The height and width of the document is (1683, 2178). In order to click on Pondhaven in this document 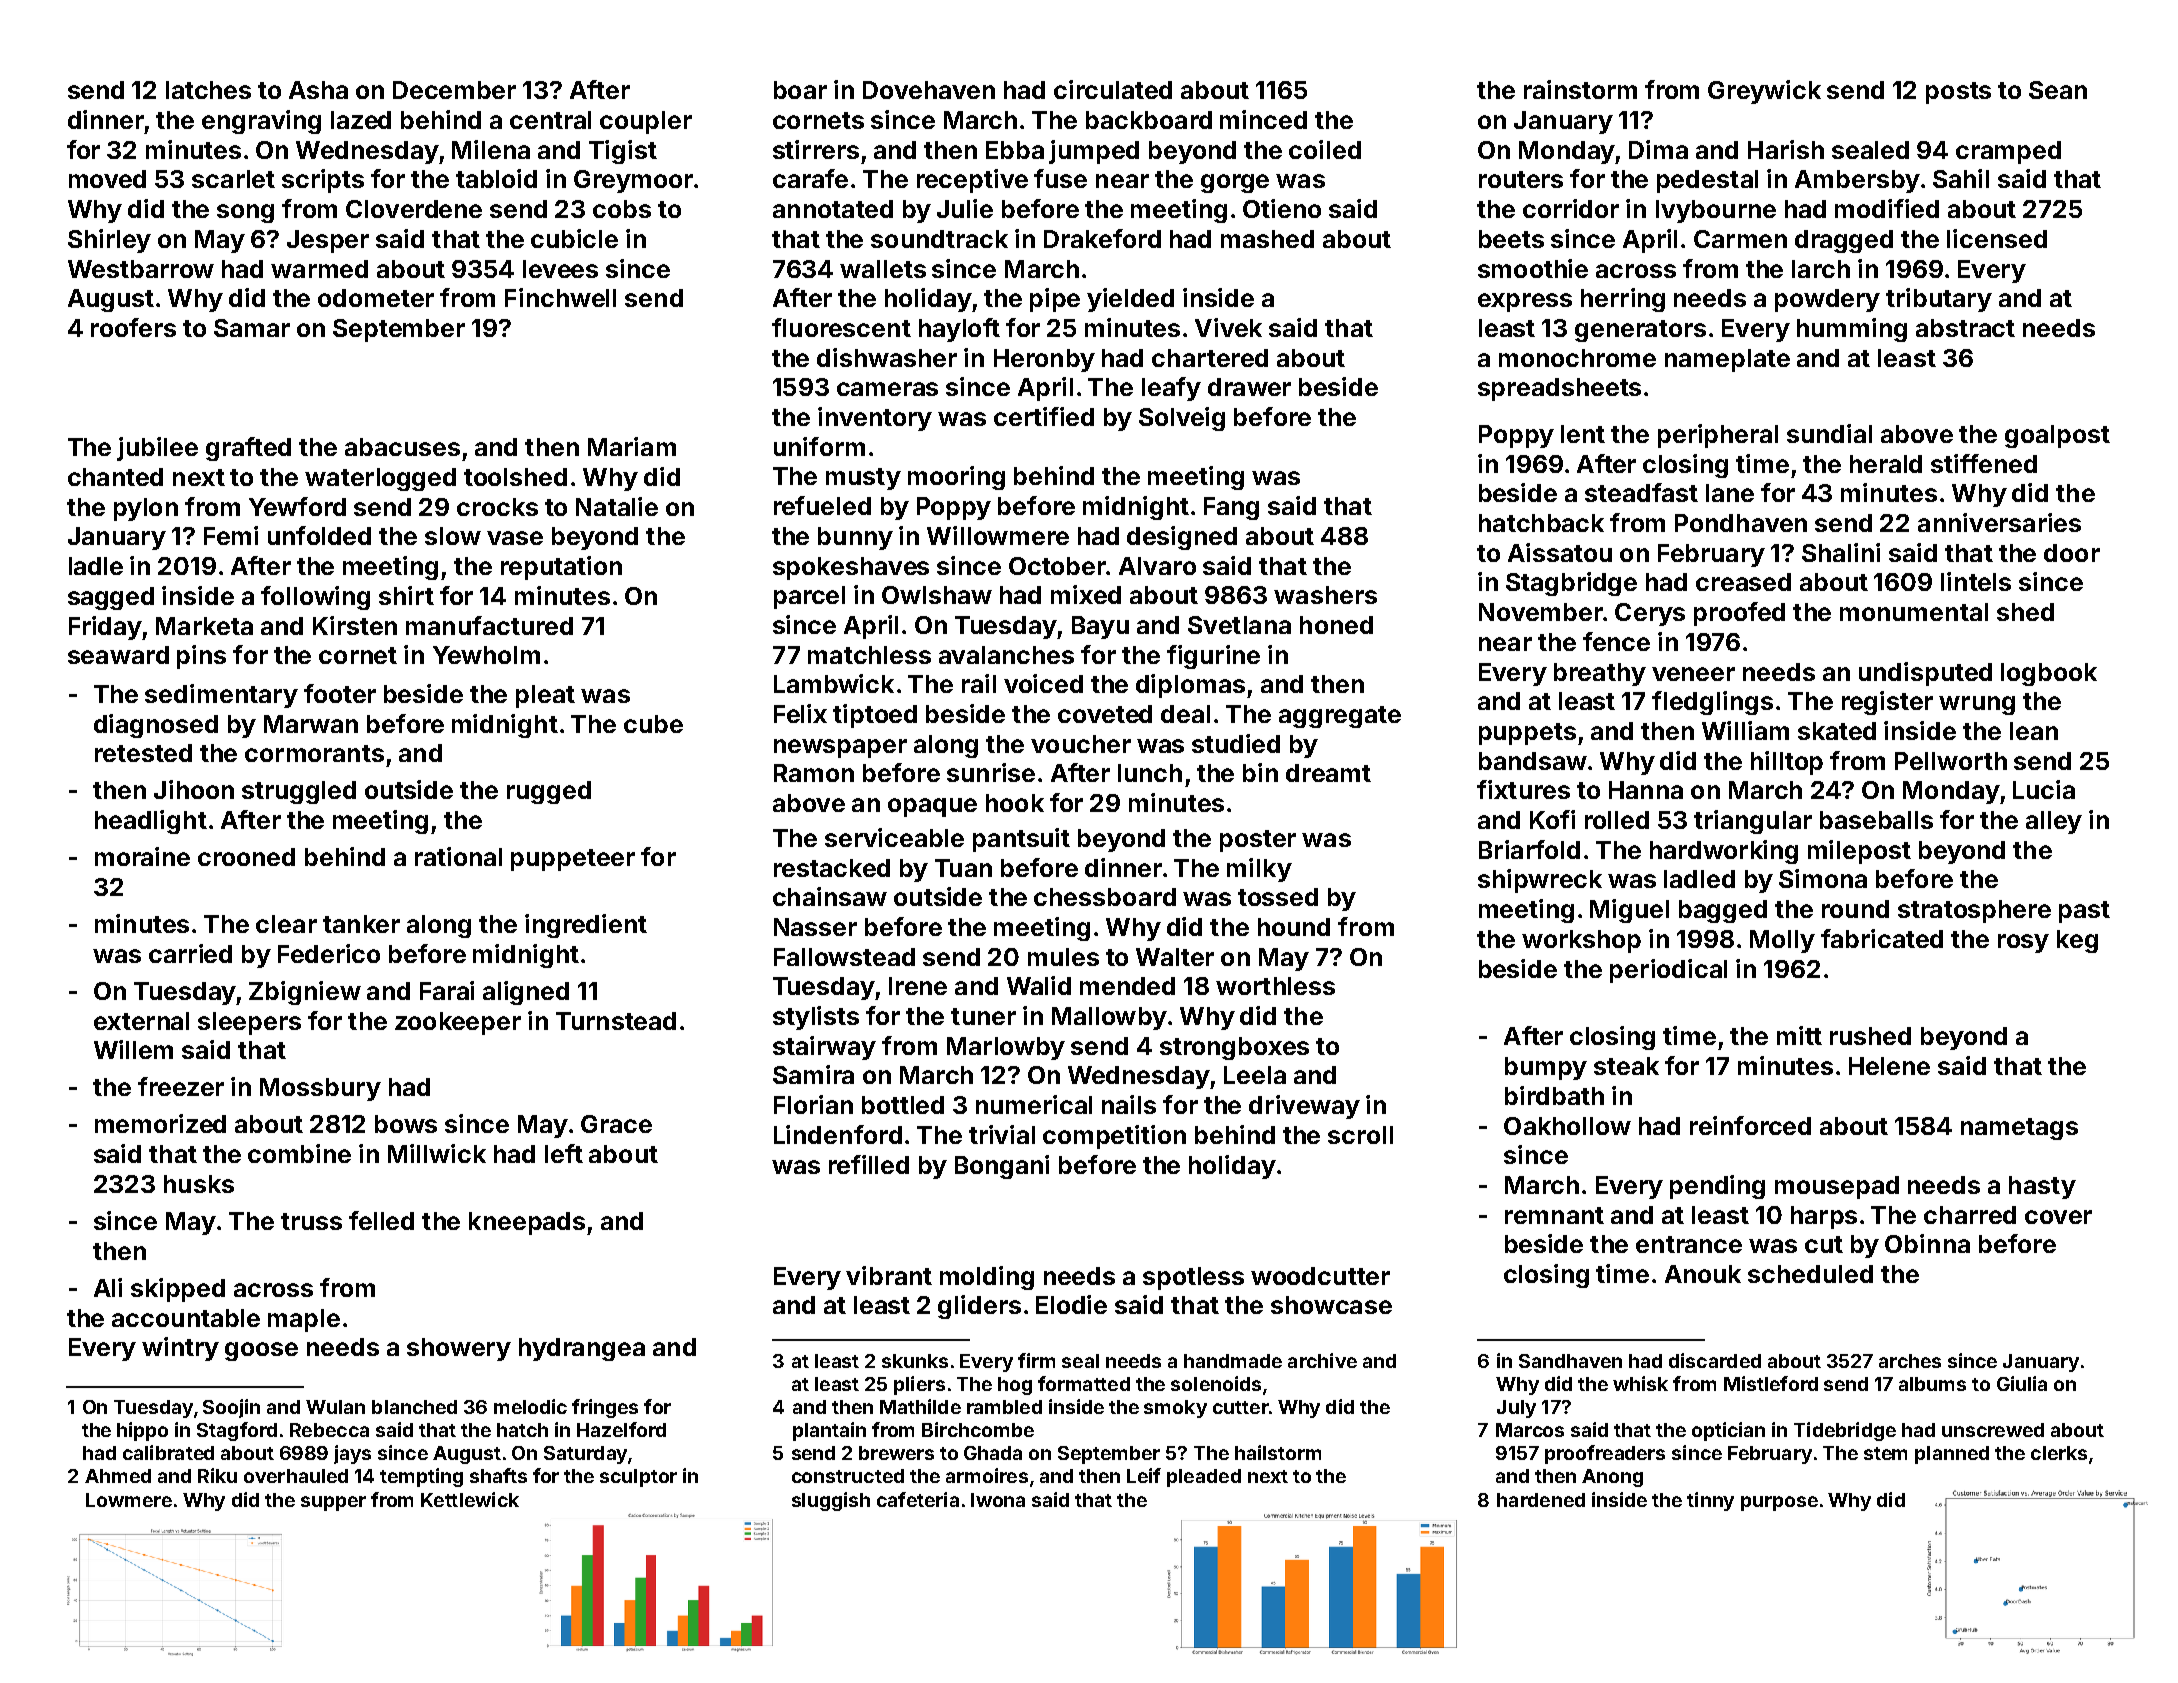, I will do `click(1741, 523)`.
